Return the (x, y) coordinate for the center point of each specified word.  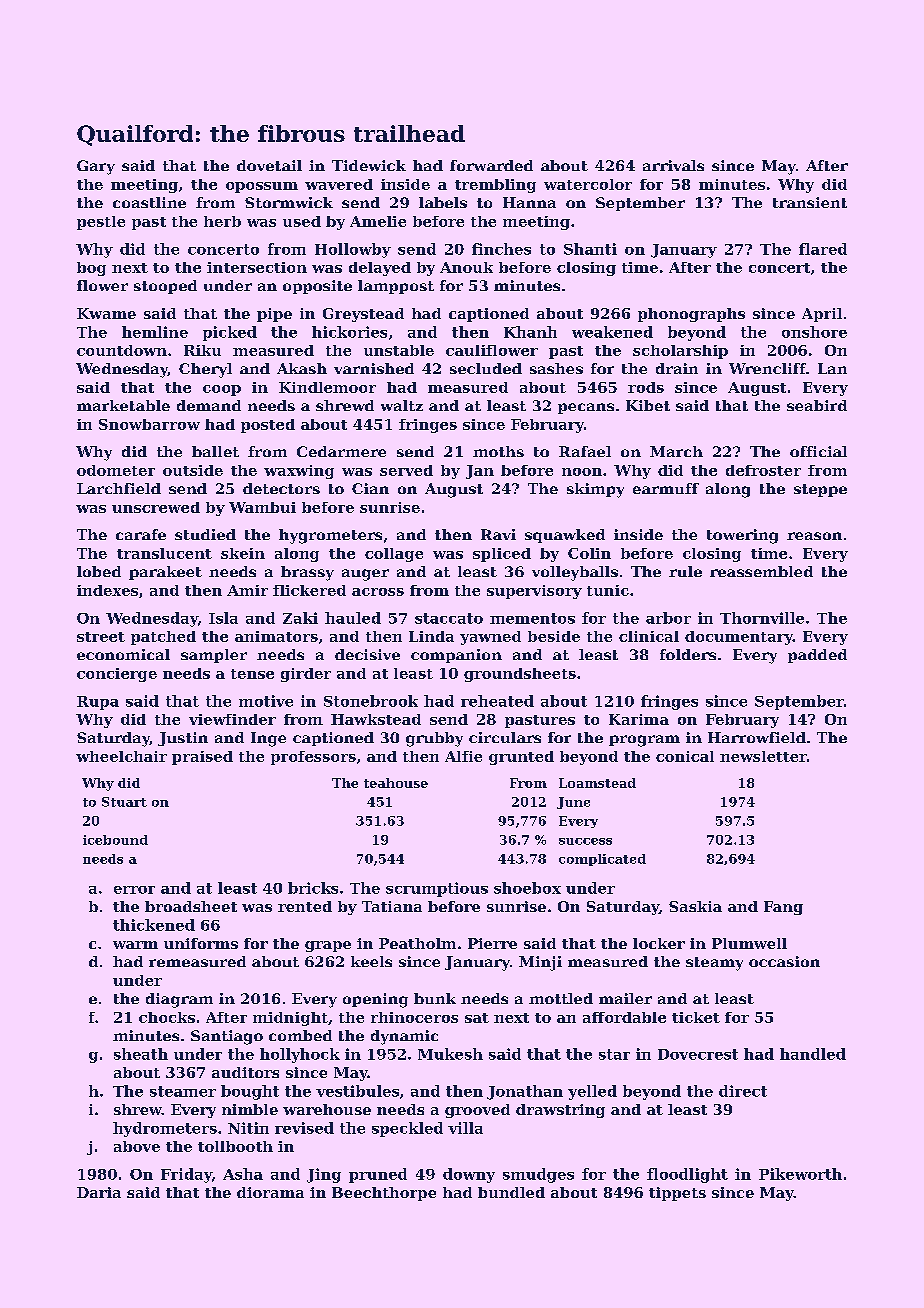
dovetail (269, 165)
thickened (154, 925)
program (644, 741)
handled (813, 1054)
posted (268, 426)
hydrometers (165, 1129)
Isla (223, 618)
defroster (763, 470)
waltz (402, 405)
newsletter (763, 756)
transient (810, 202)
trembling (495, 186)
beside (554, 636)
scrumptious (437, 889)
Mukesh (450, 1054)
